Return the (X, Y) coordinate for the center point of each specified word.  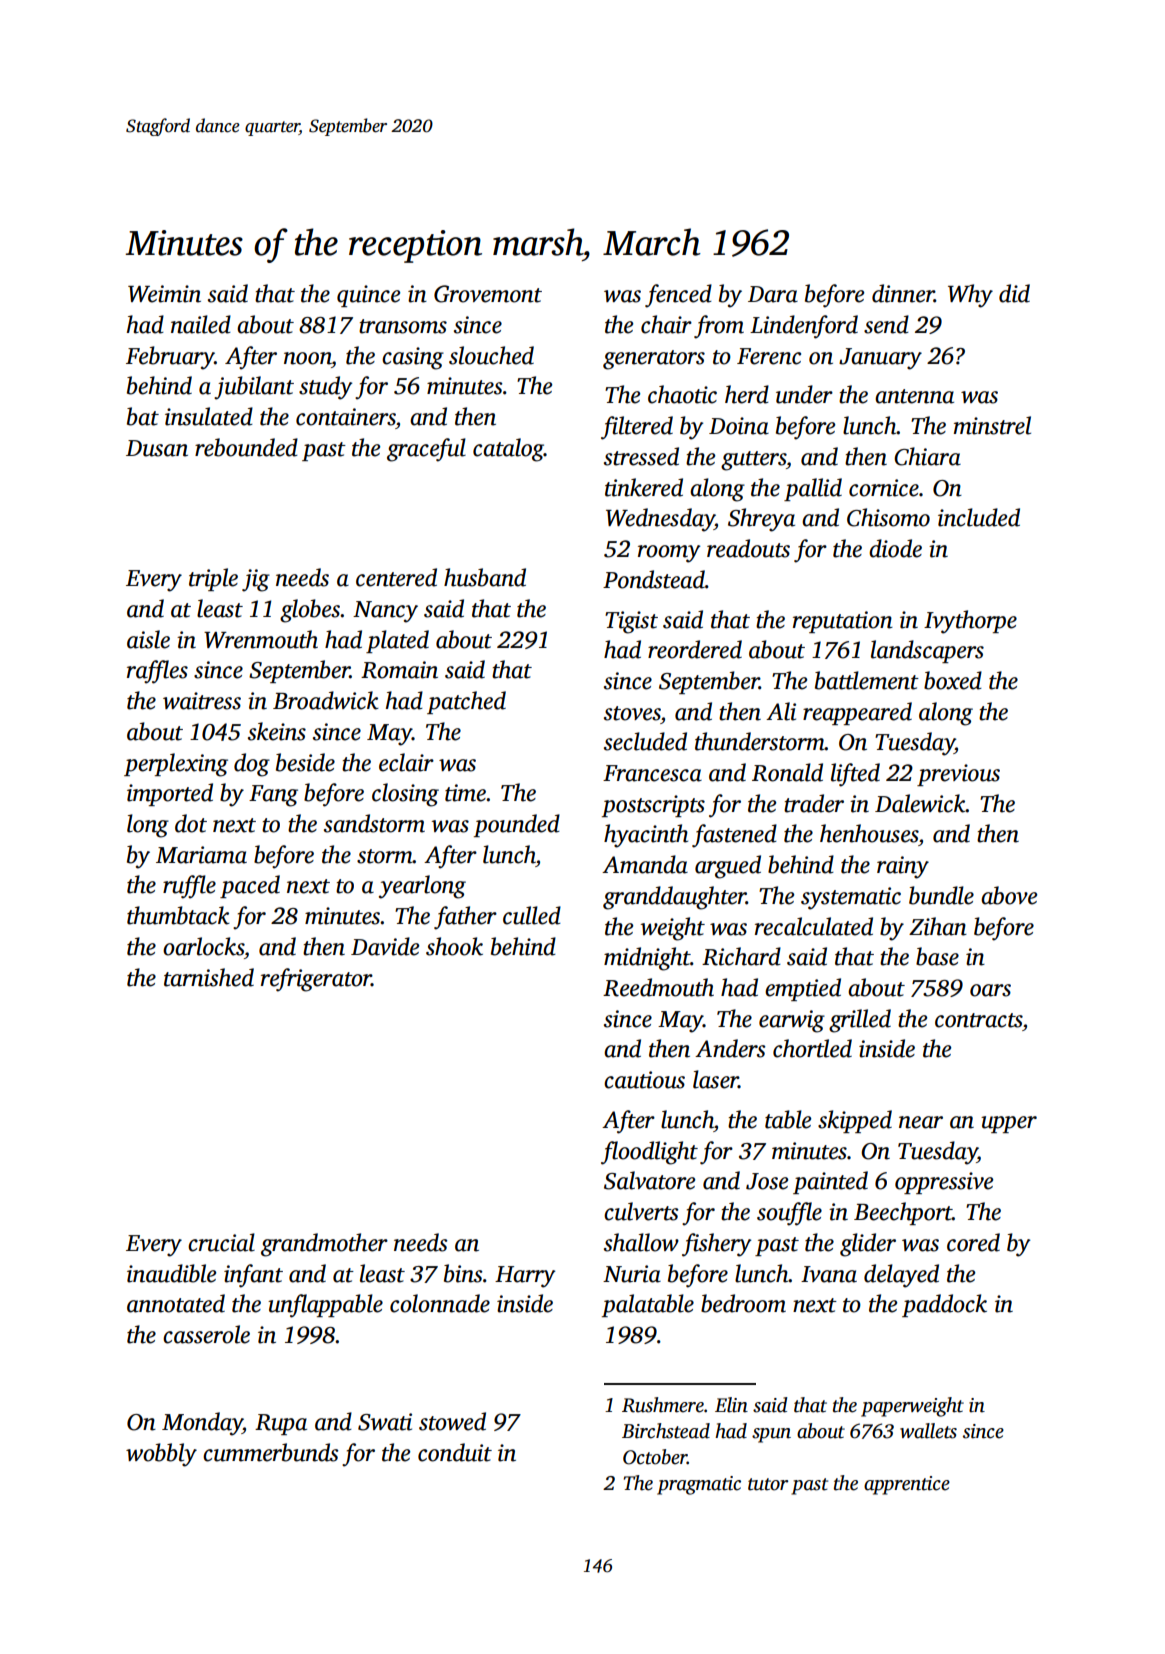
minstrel (992, 425)
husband (485, 577)
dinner (903, 293)
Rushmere (663, 1405)
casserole (206, 1334)
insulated (209, 416)
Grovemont (488, 294)
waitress (202, 701)
